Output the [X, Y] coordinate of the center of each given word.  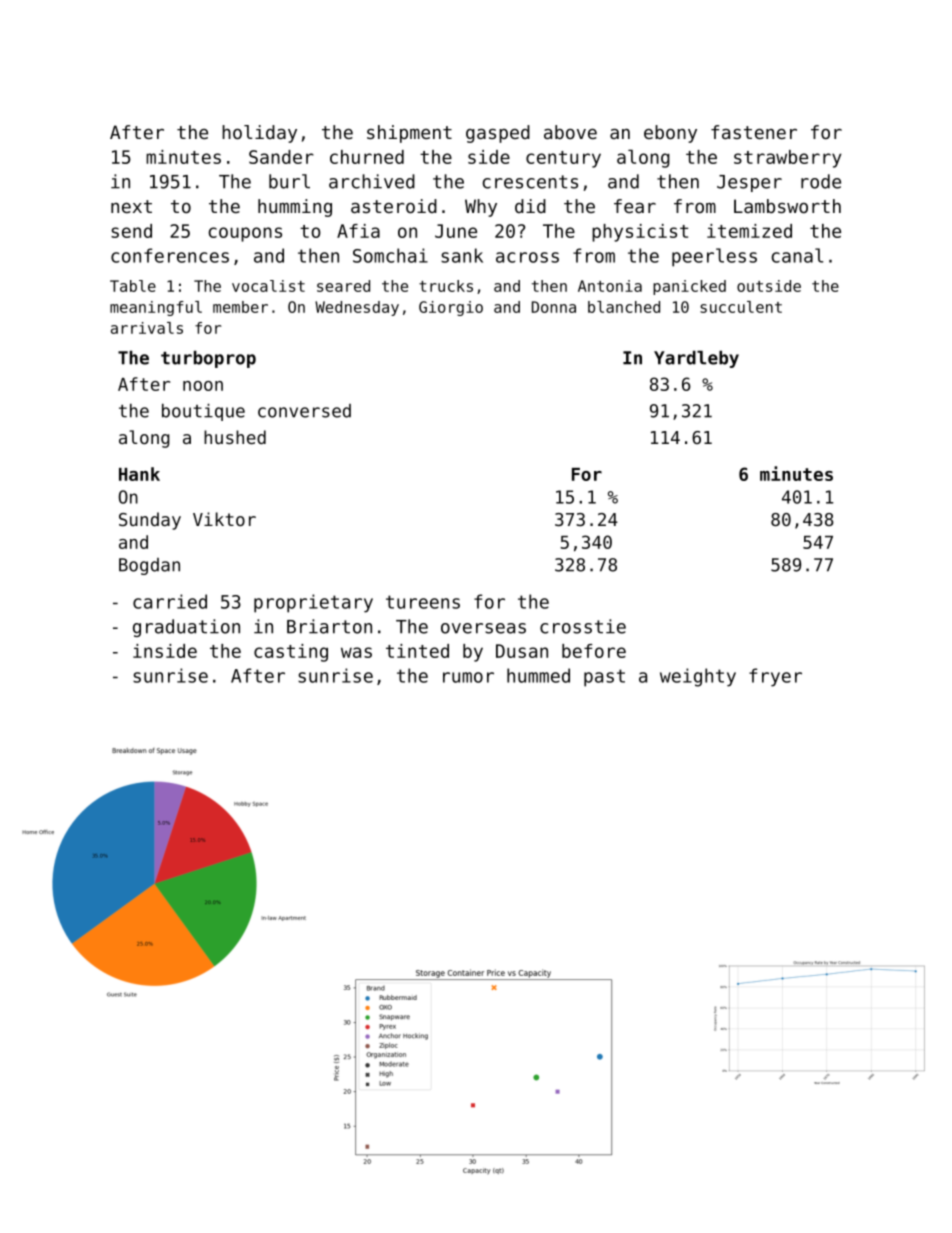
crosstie [583, 626]
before [594, 651]
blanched [624, 307]
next [131, 206]
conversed [304, 411]
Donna [554, 307]
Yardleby [696, 359]
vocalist [268, 286]
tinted [417, 651]
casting [291, 653]
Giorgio [451, 308]
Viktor [224, 519]
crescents [530, 182]
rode [821, 181]
